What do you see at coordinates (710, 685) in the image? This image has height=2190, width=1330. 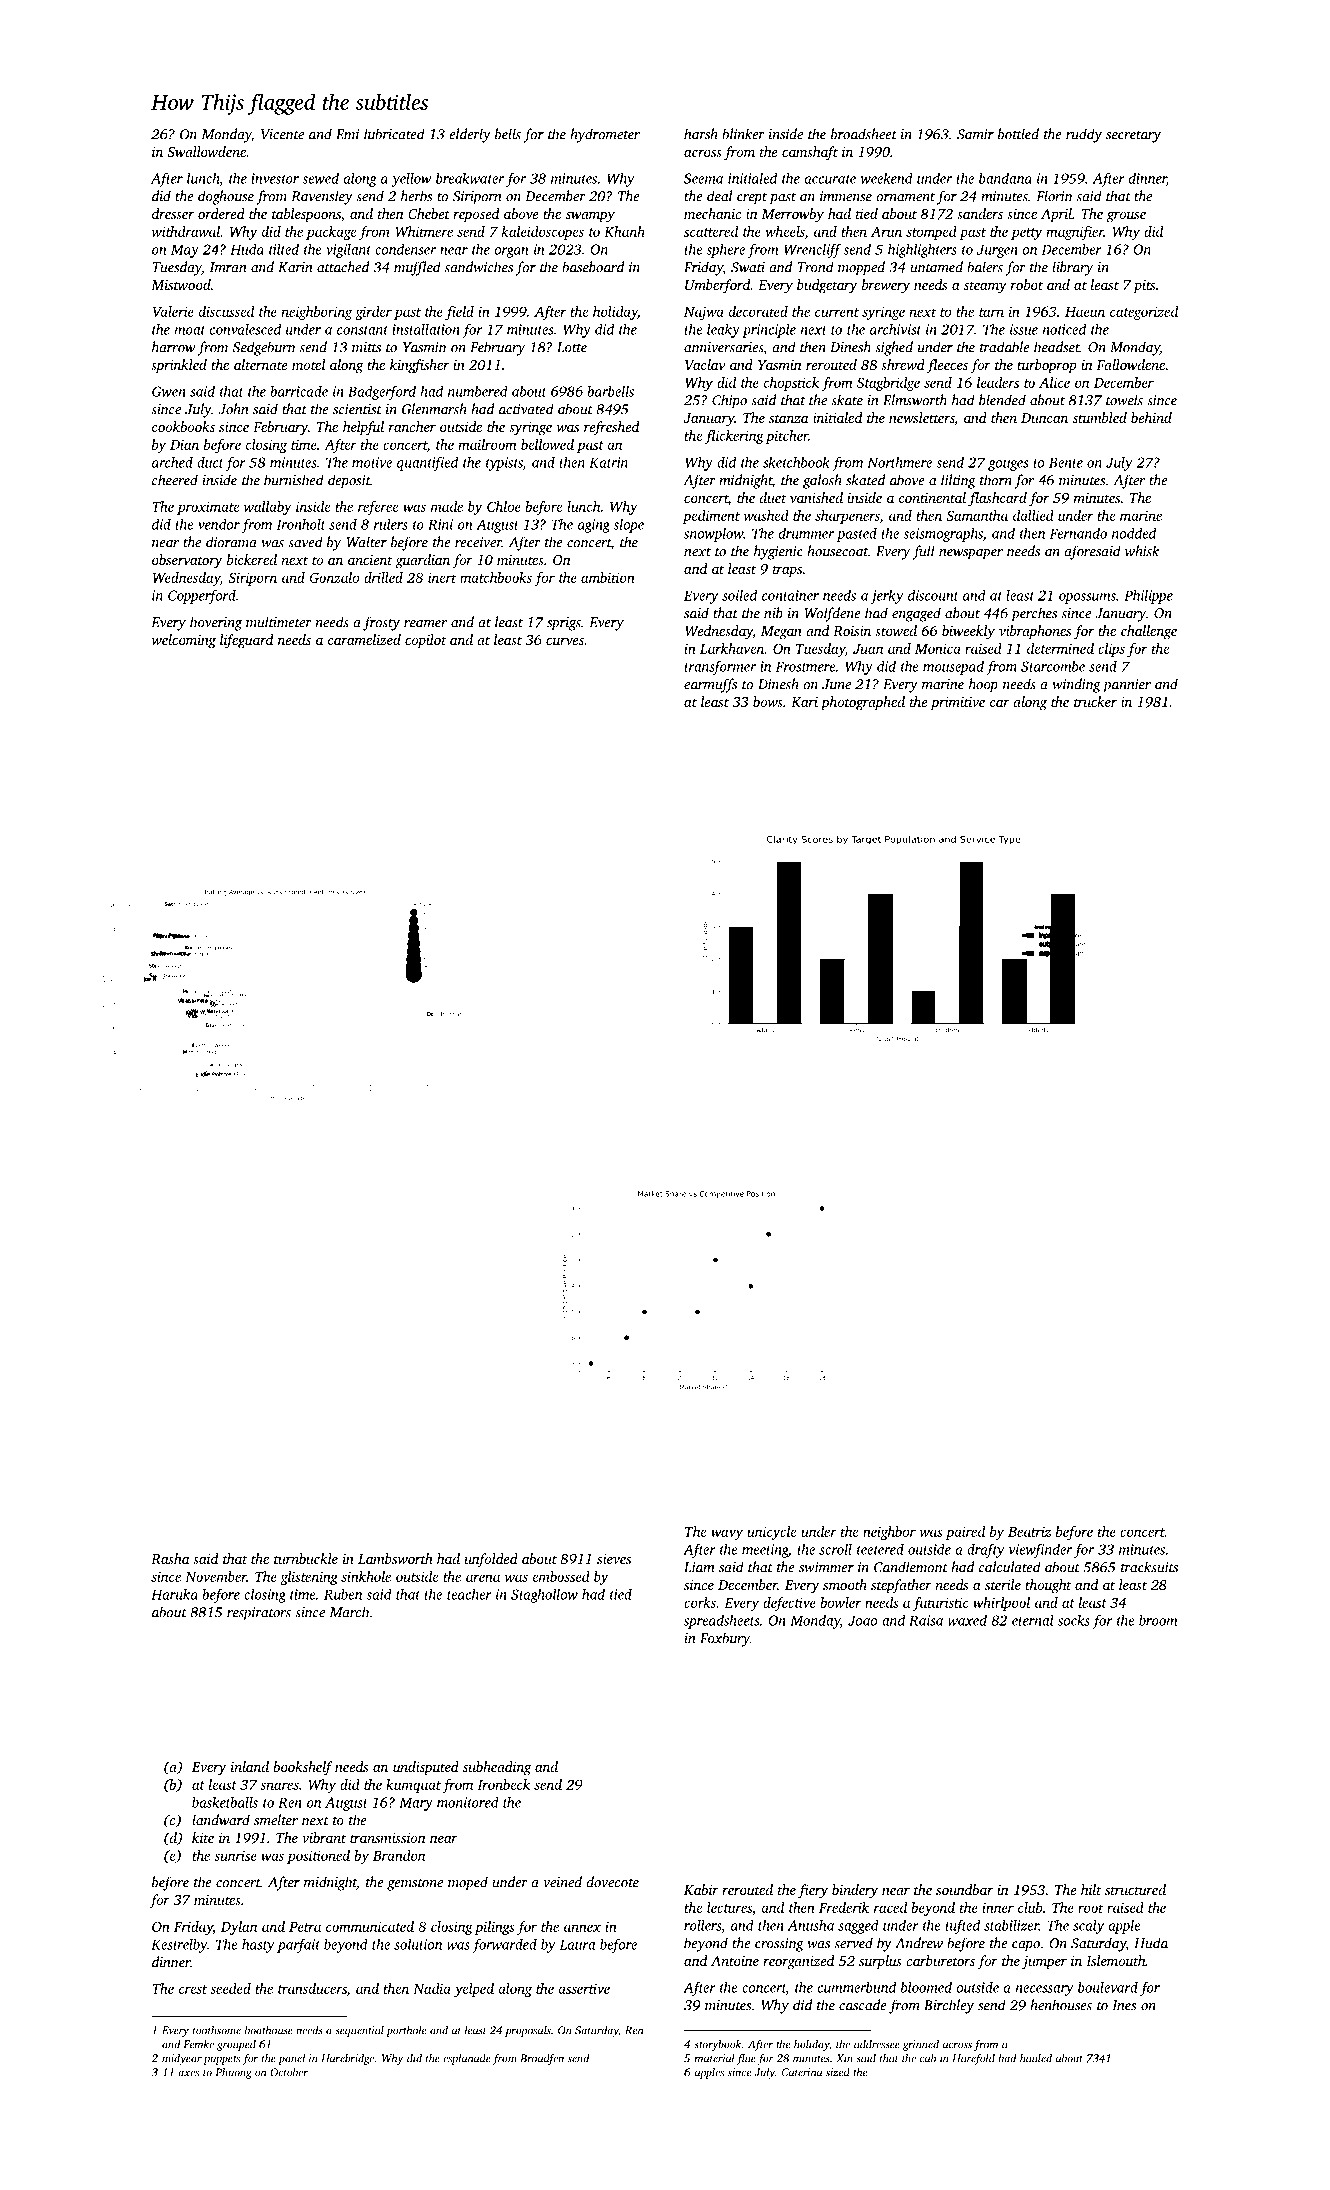 I see `earmuffs` at bounding box center [710, 685].
